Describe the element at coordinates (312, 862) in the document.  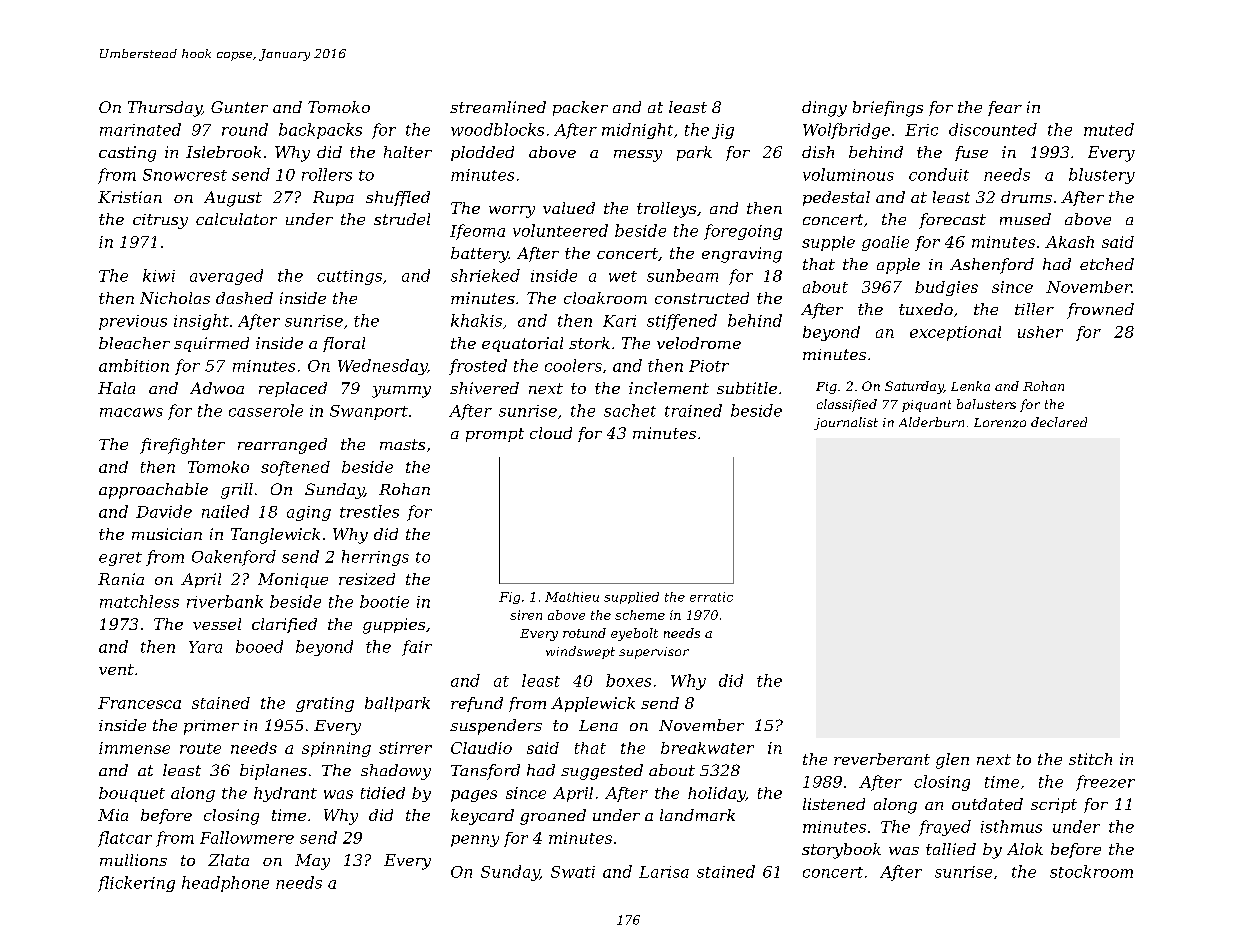
I see `May` at that location.
